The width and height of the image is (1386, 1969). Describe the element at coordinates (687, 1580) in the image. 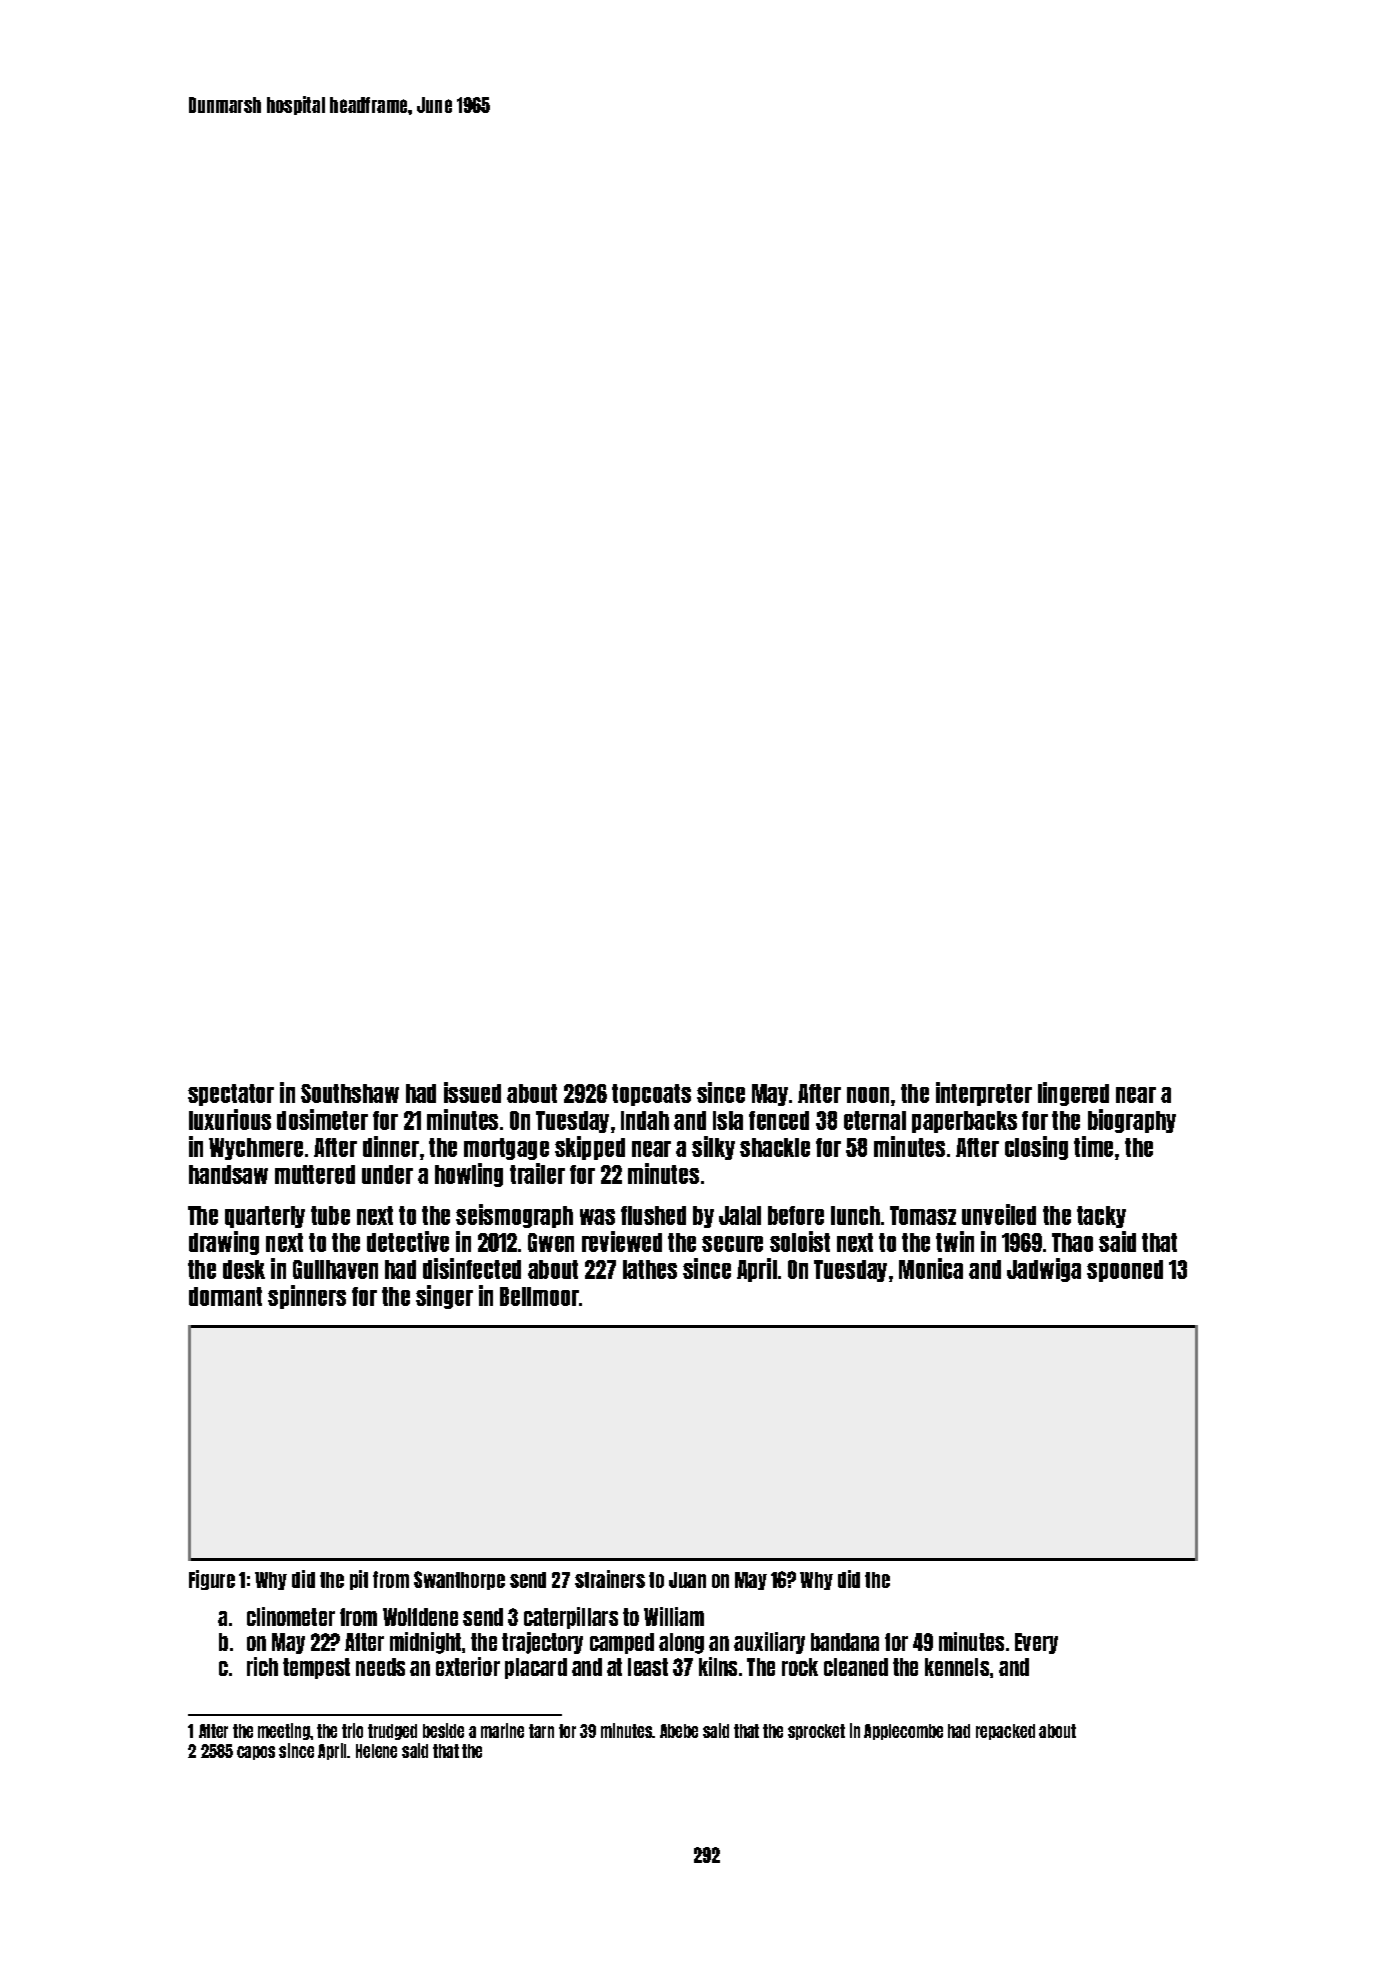

I see `Juan` at that location.
